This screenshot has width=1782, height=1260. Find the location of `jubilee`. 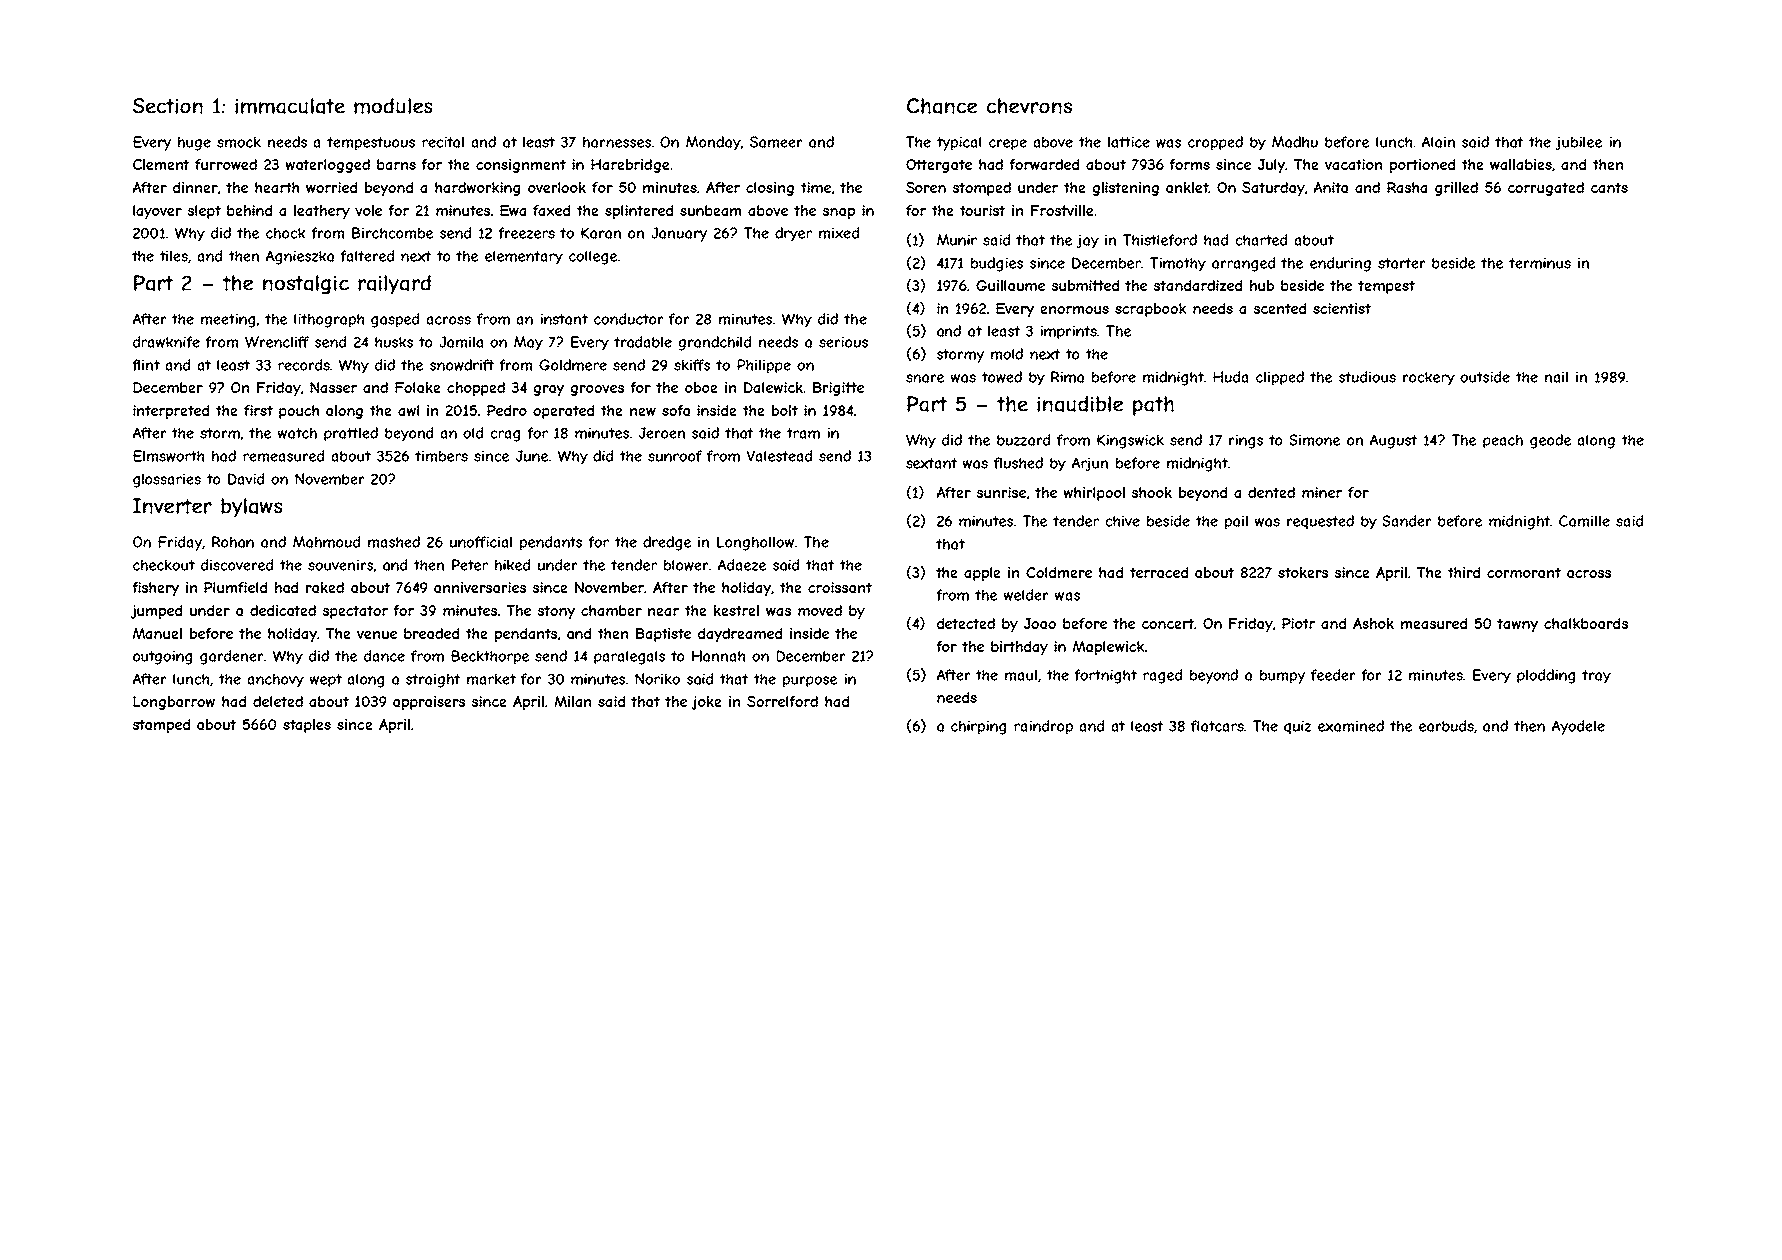

jubilee is located at coordinates (1578, 143).
